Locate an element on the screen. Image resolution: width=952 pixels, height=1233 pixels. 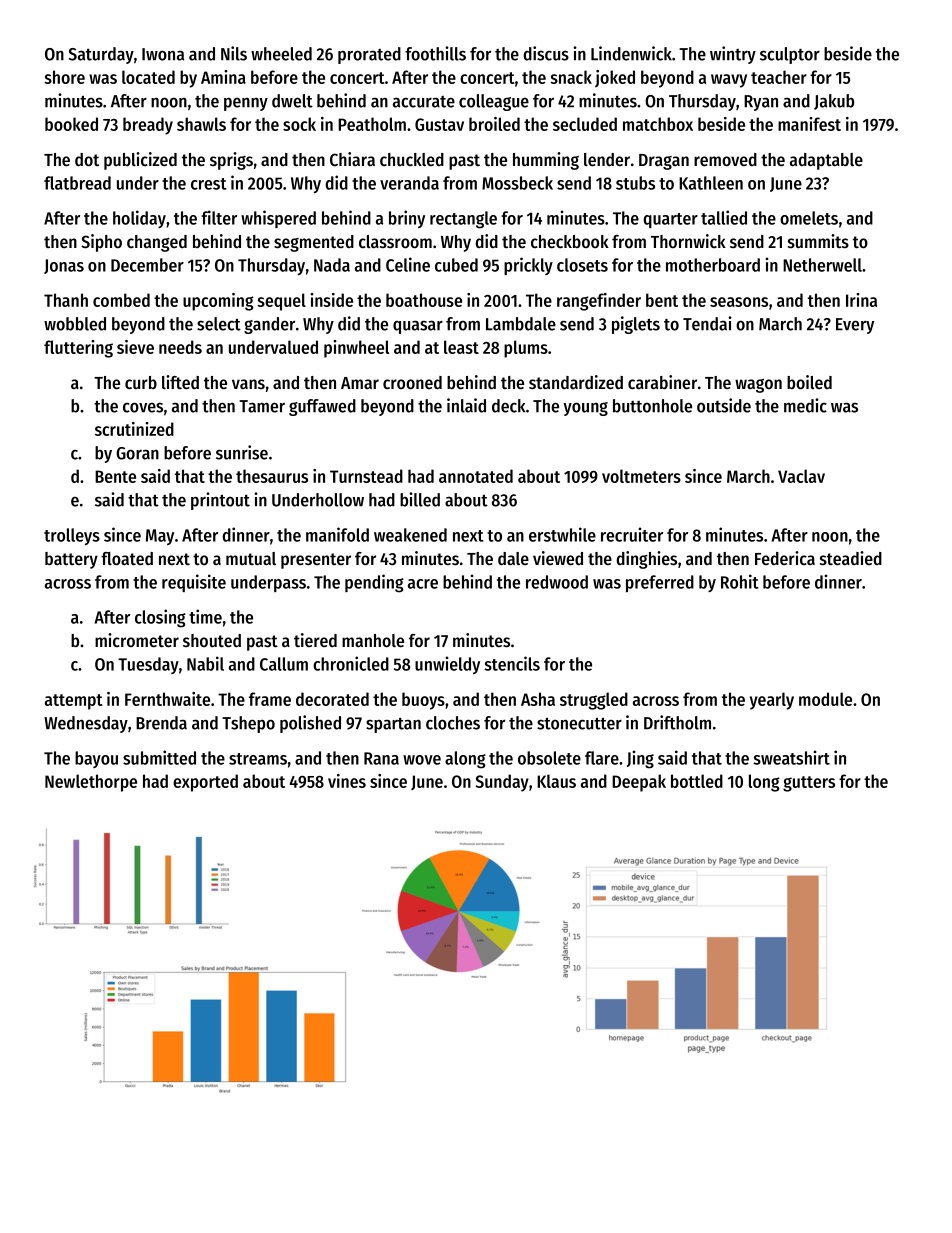
streams is located at coordinates (258, 759).
